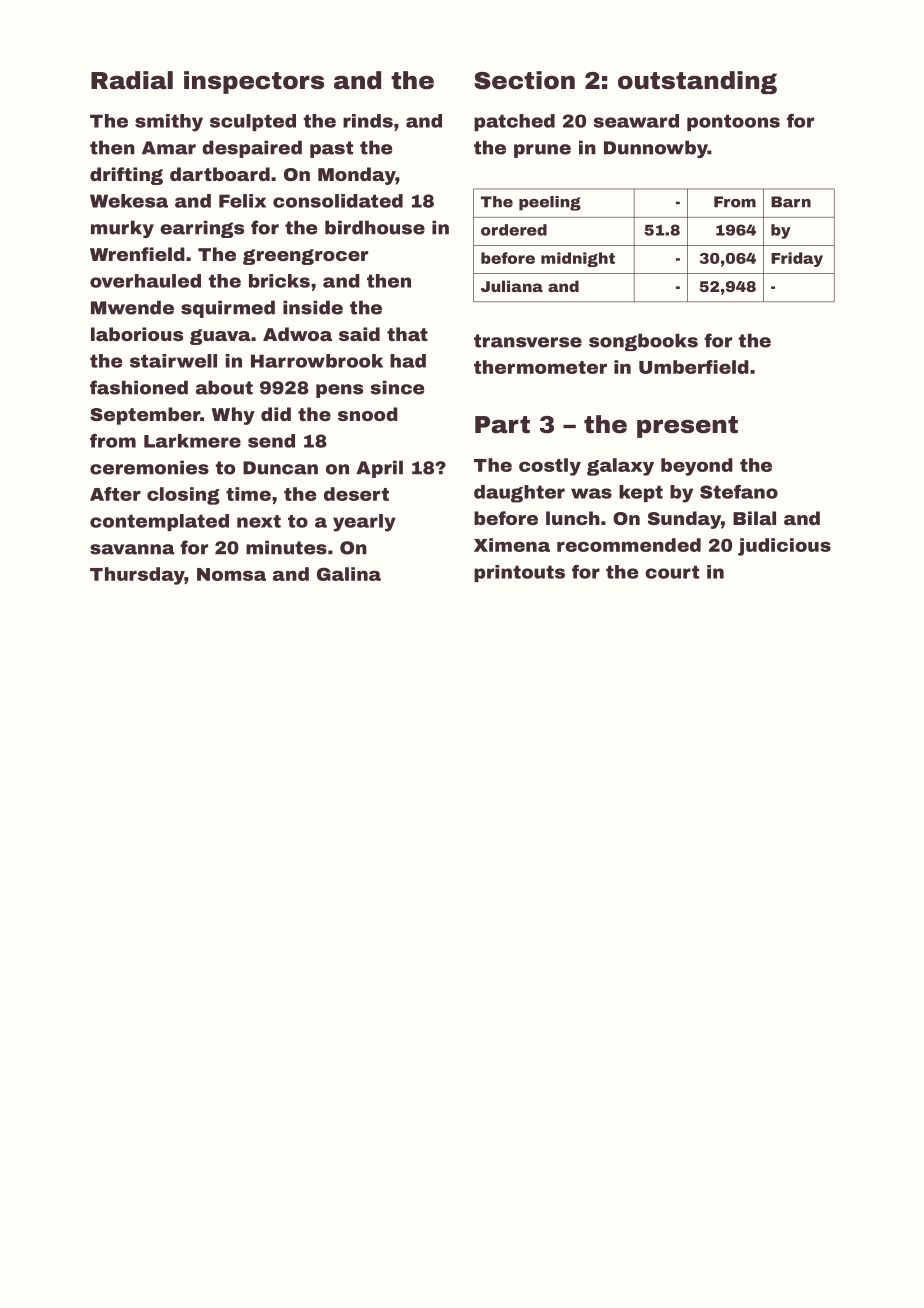  What do you see at coordinates (641, 493) in the screenshot?
I see `kept` at bounding box center [641, 493].
